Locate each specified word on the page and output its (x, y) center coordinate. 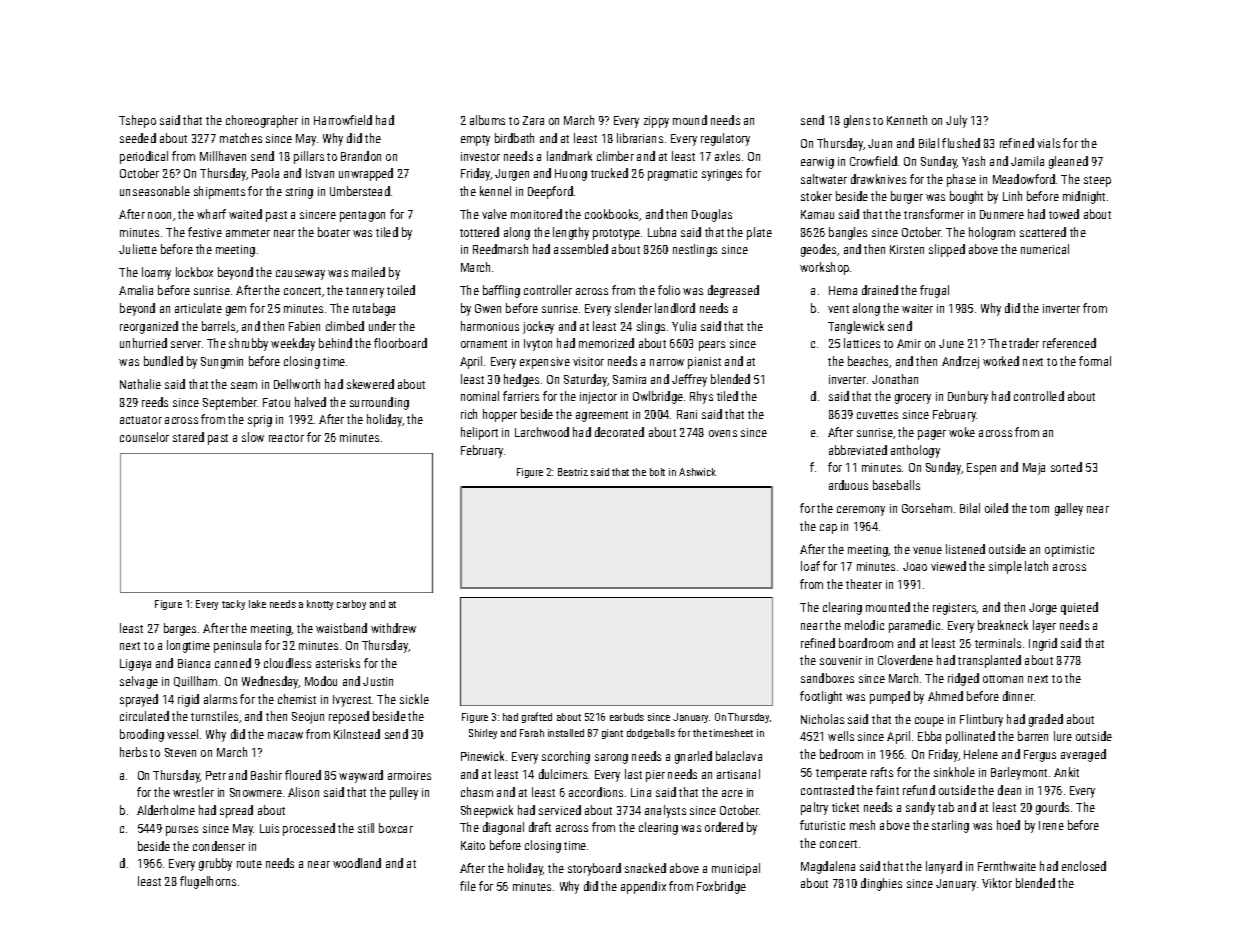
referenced (1069, 343)
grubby (215, 864)
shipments (219, 192)
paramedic (914, 626)
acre (732, 793)
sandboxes (827, 678)
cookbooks (611, 214)
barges (180, 629)
